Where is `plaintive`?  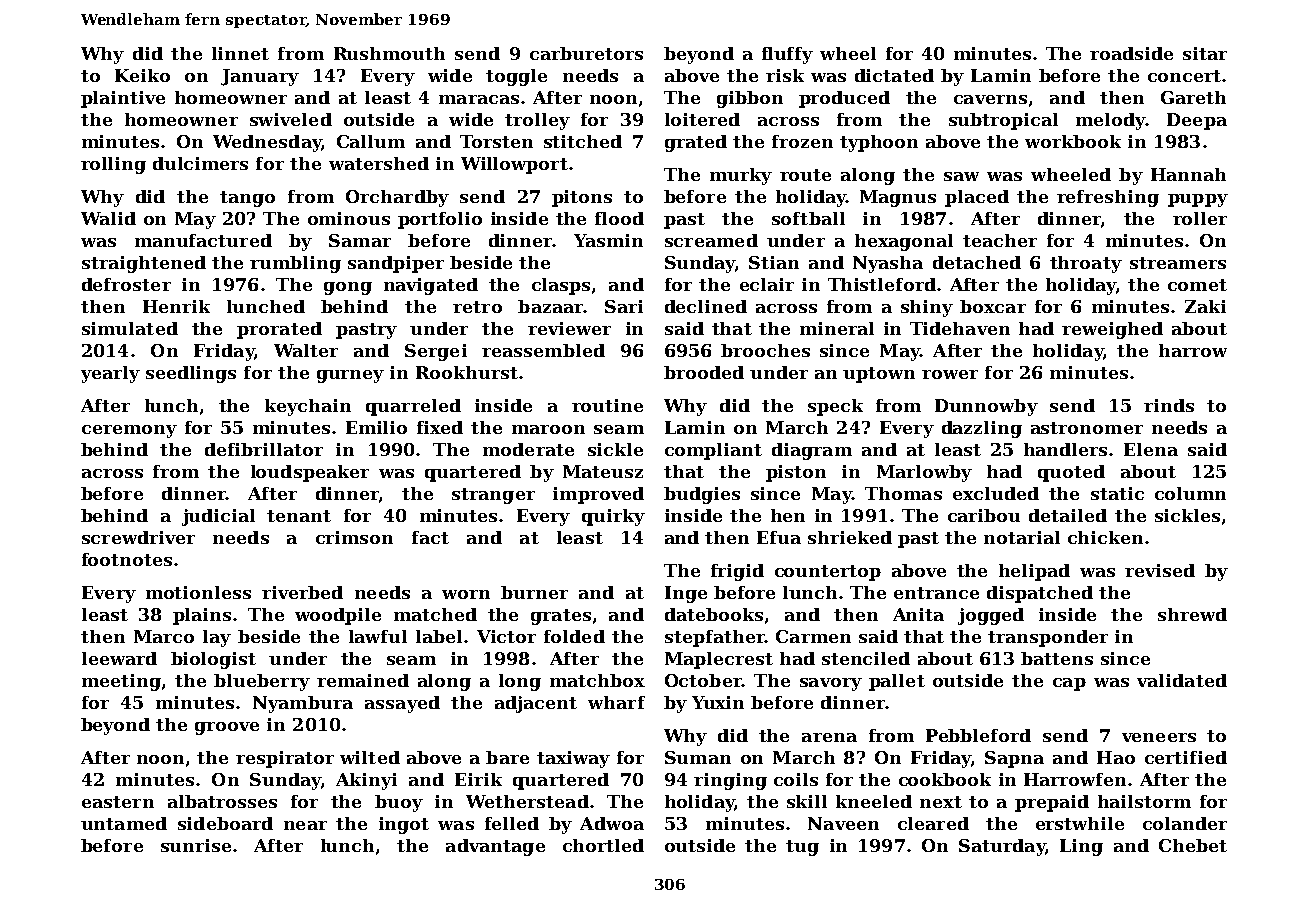
plaintive is located at coordinates (123, 99).
